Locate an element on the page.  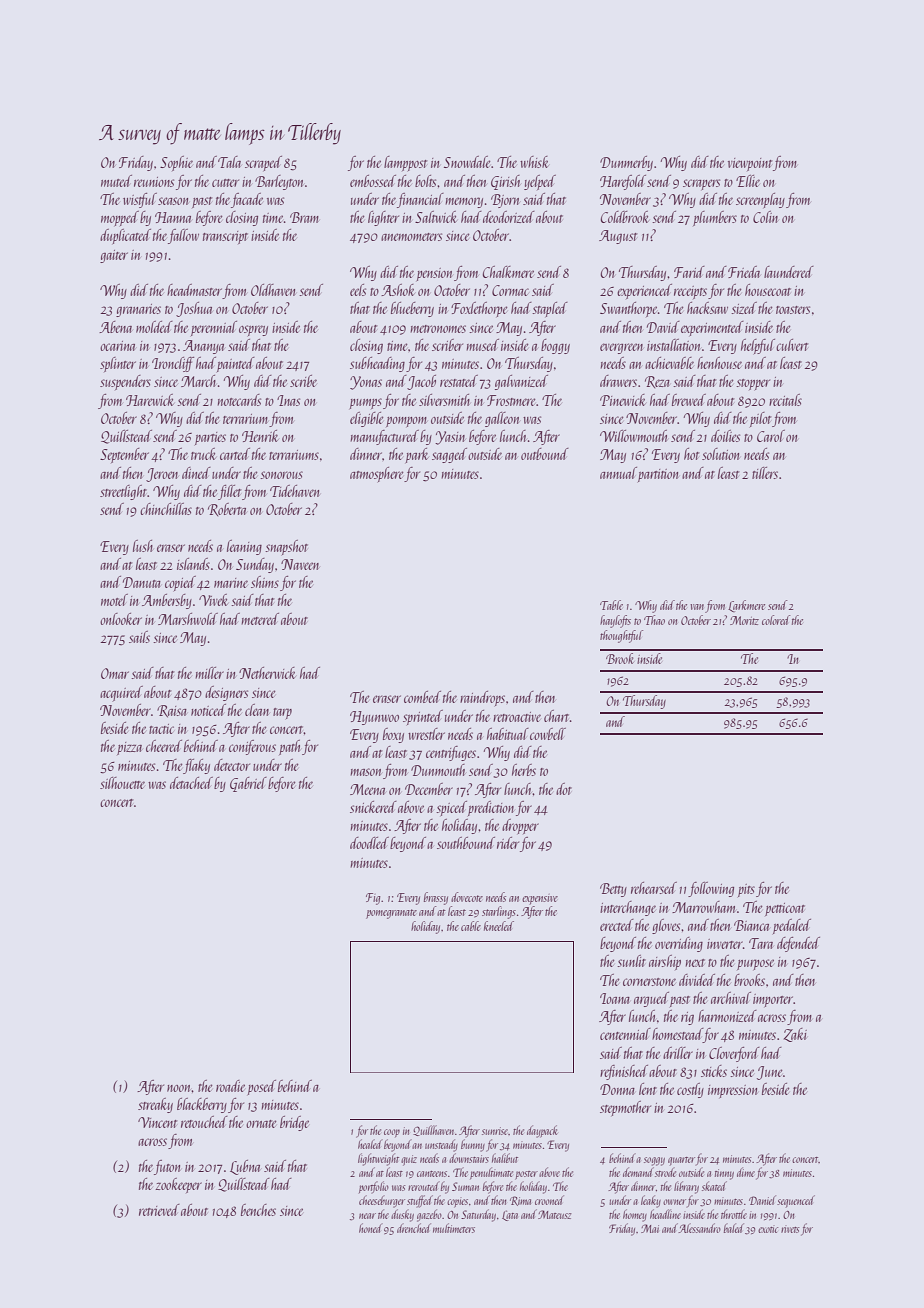
Lata is located at coordinates (510, 1215).
